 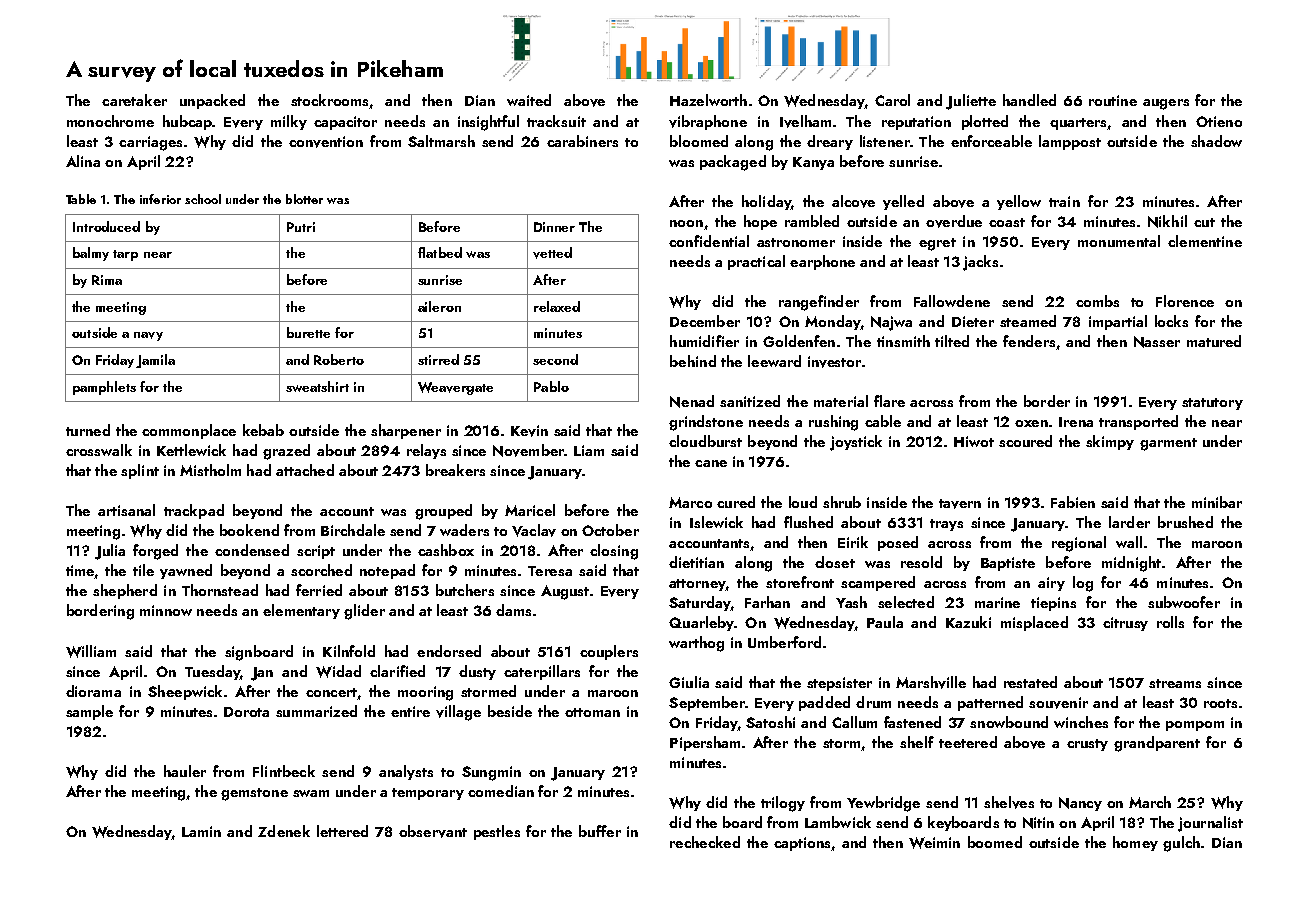 I want to click on caretaker, so click(x=134, y=100).
